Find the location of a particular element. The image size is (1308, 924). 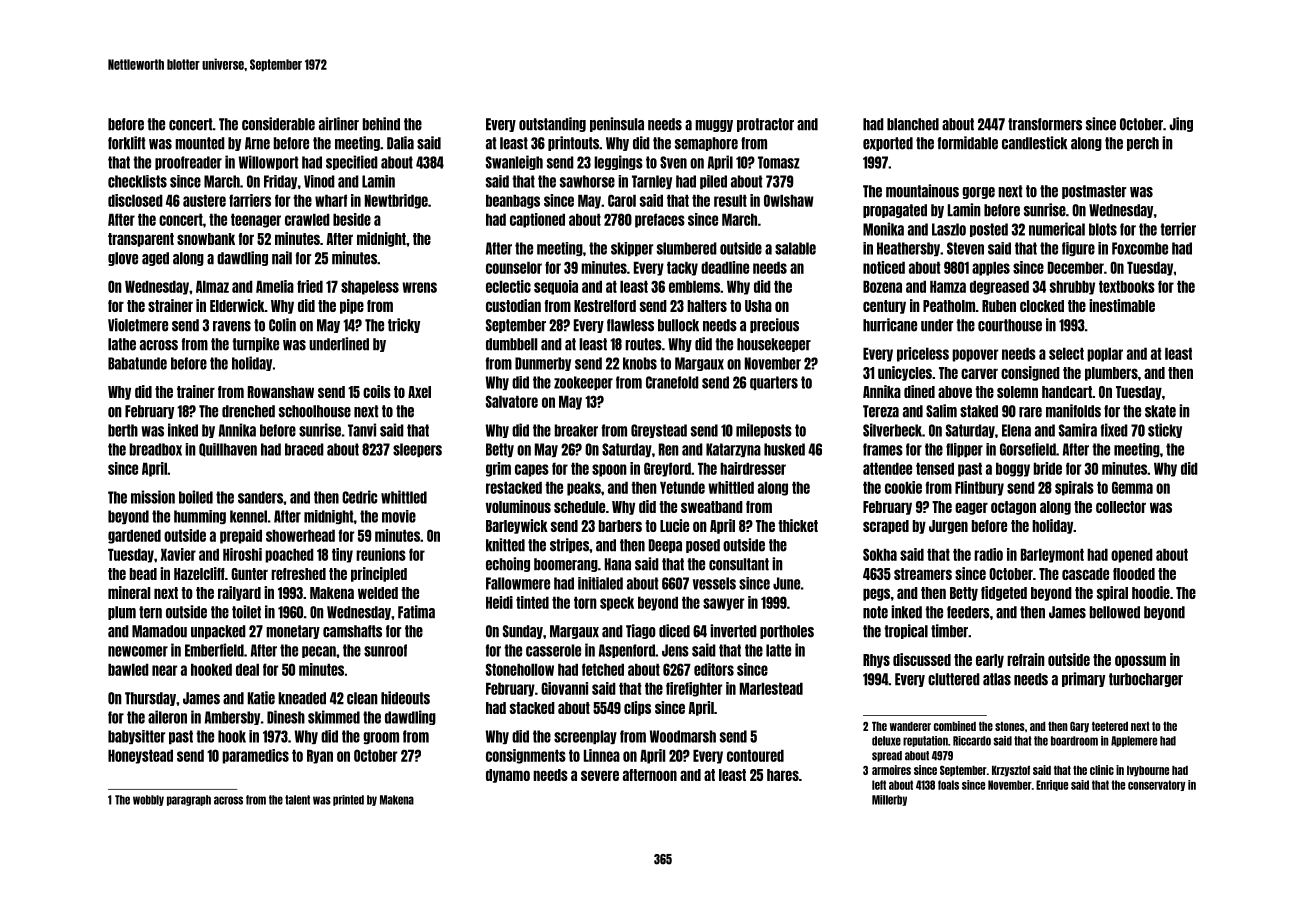

transparent is located at coordinates (141, 240).
